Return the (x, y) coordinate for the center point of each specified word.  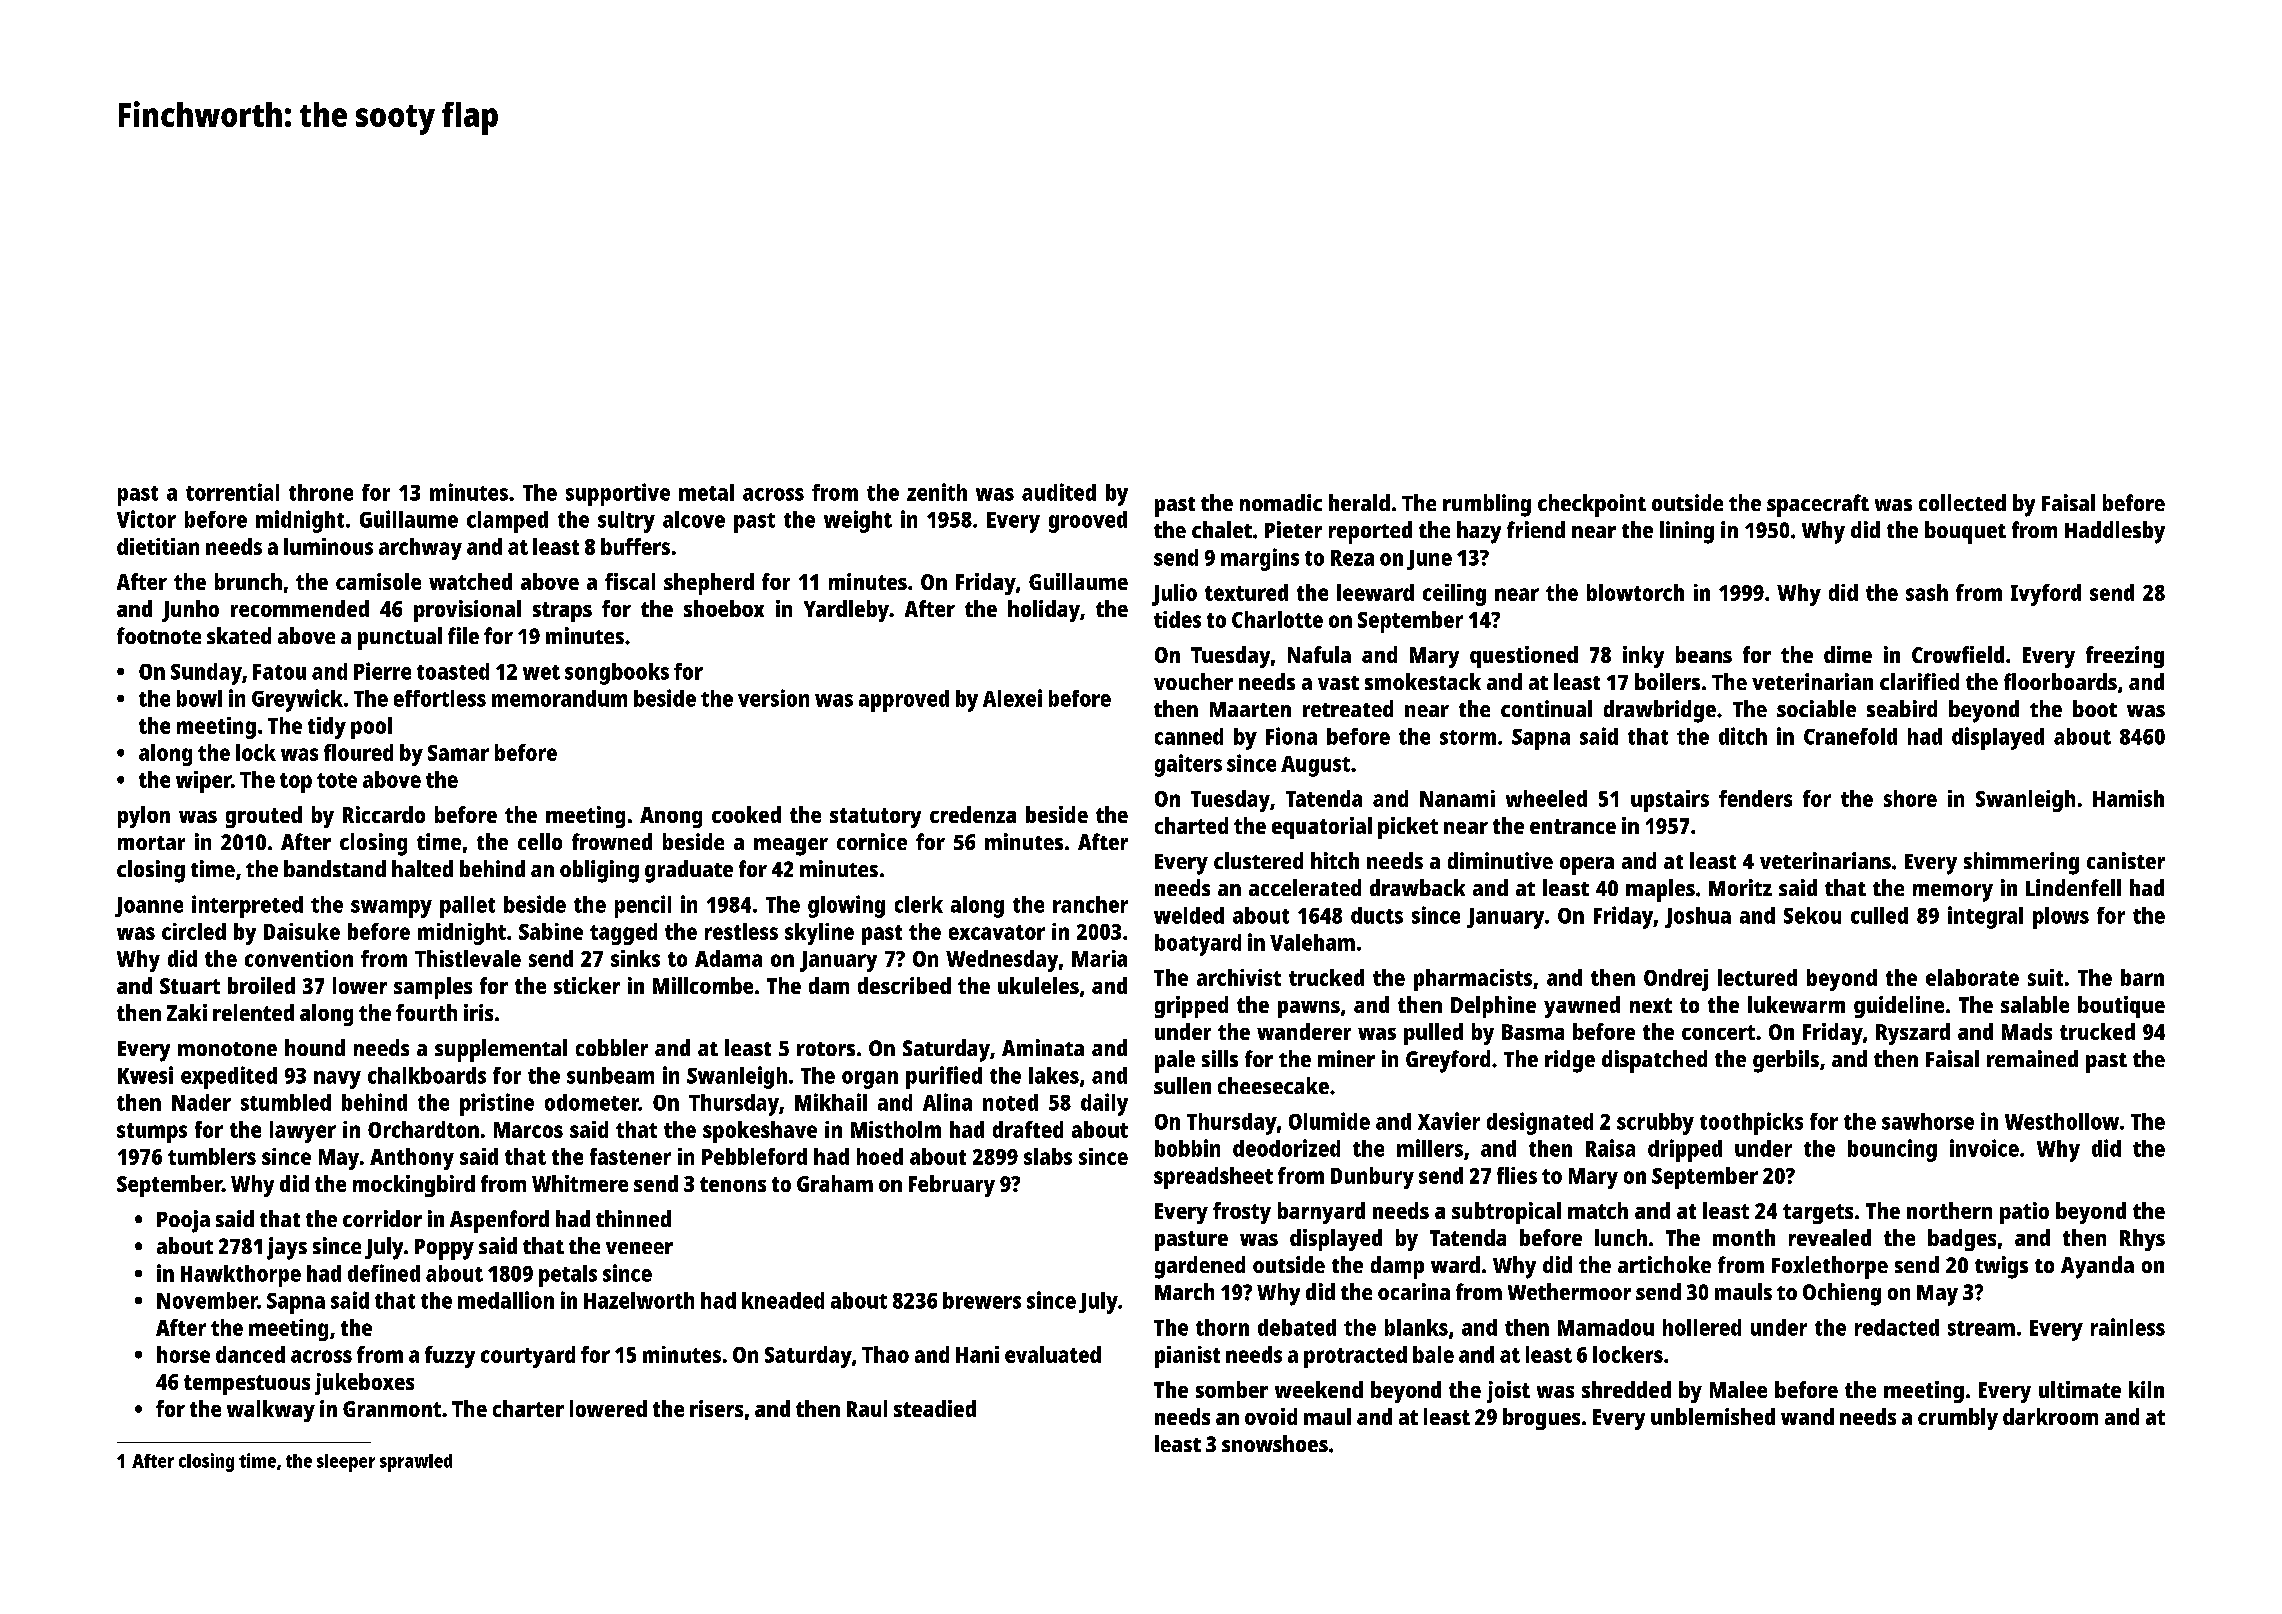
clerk (919, 904)
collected (1962, 502)
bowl (199, 698)
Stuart (190, 986)
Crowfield (1958, 654)
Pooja (183, 1221)
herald (1359, 502)
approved (904, 701)
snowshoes (1275, 1443)
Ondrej (1676, 980)
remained (2032, 1058)
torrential (232, 492)
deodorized (1286, 1148)
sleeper (346, 1463)
